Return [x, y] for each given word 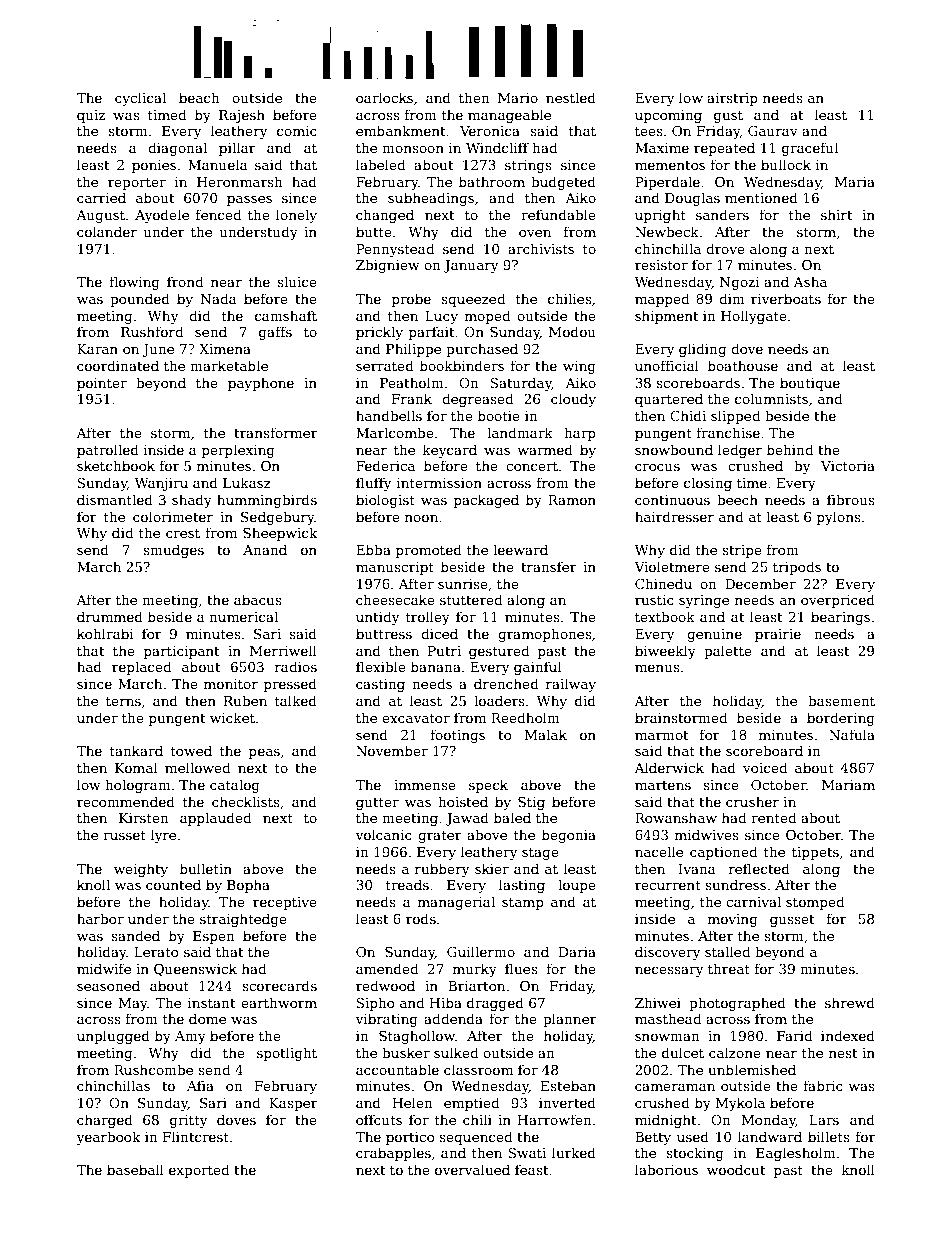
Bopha [248, 886]
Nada [219, 298]
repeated [724, 149]
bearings [840, 618]
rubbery [442, 870]
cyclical [140, 99]
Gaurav [773, 131]
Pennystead [395, 250]
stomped [815, 903]
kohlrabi [105, 633]
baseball [135, 1169]
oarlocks [384, 97]
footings [457, 736]
